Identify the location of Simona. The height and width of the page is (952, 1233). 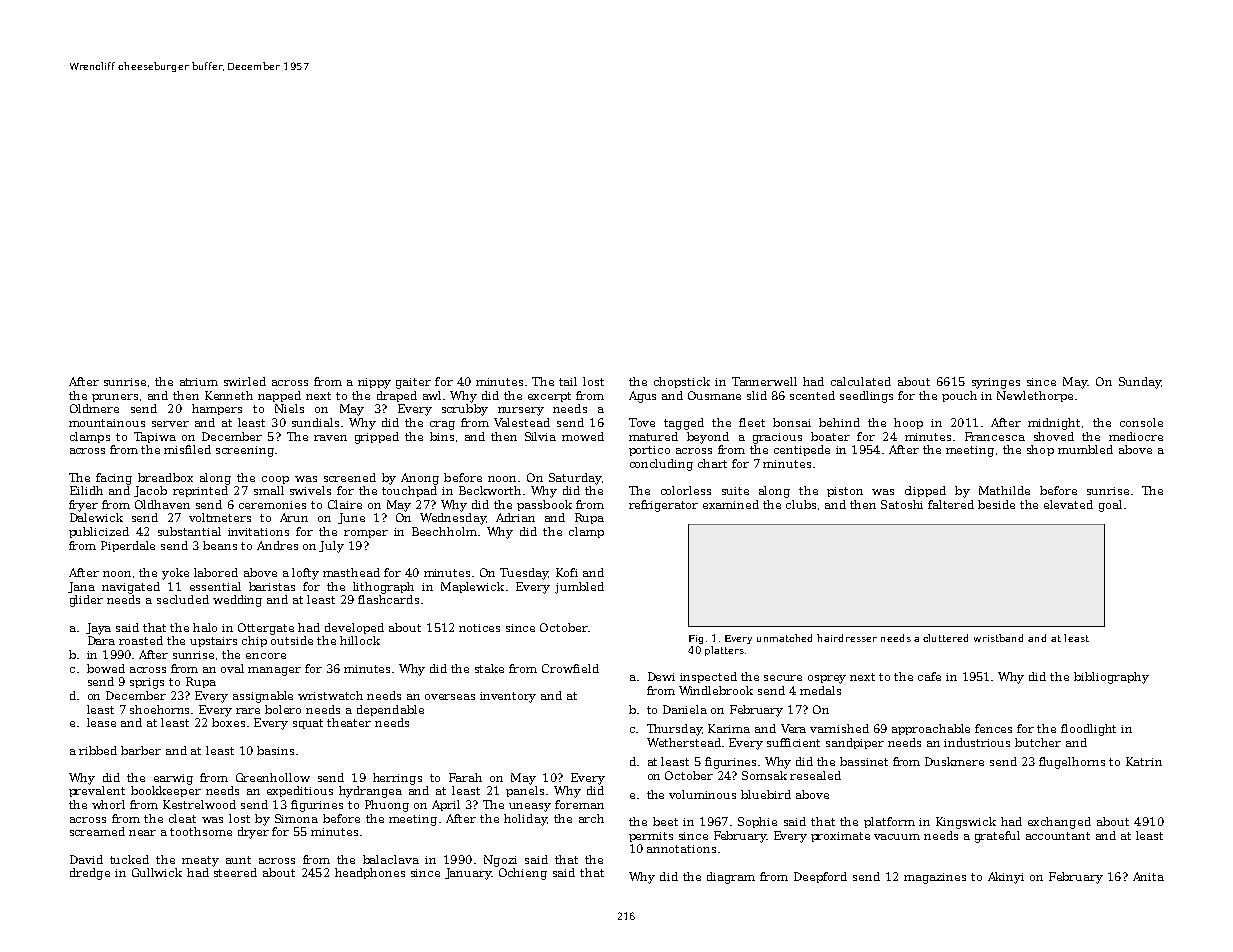
(296, 818).
